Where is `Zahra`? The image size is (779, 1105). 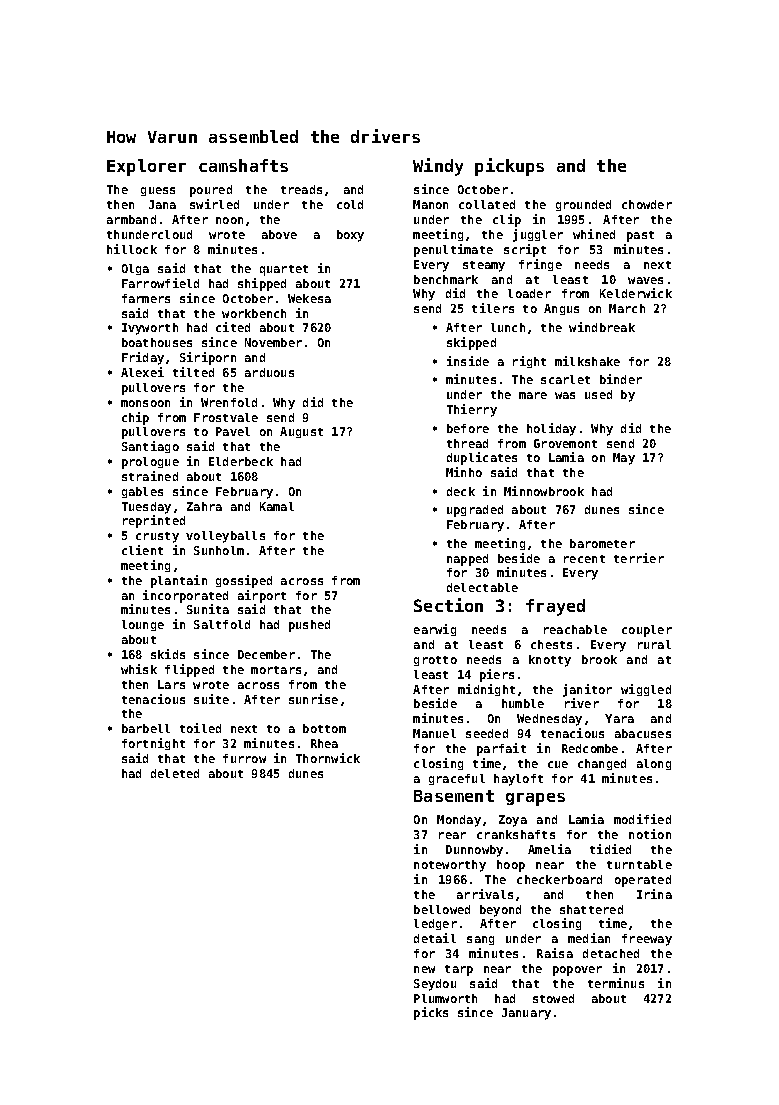 Zahra is located at coordinates (204, 506).
